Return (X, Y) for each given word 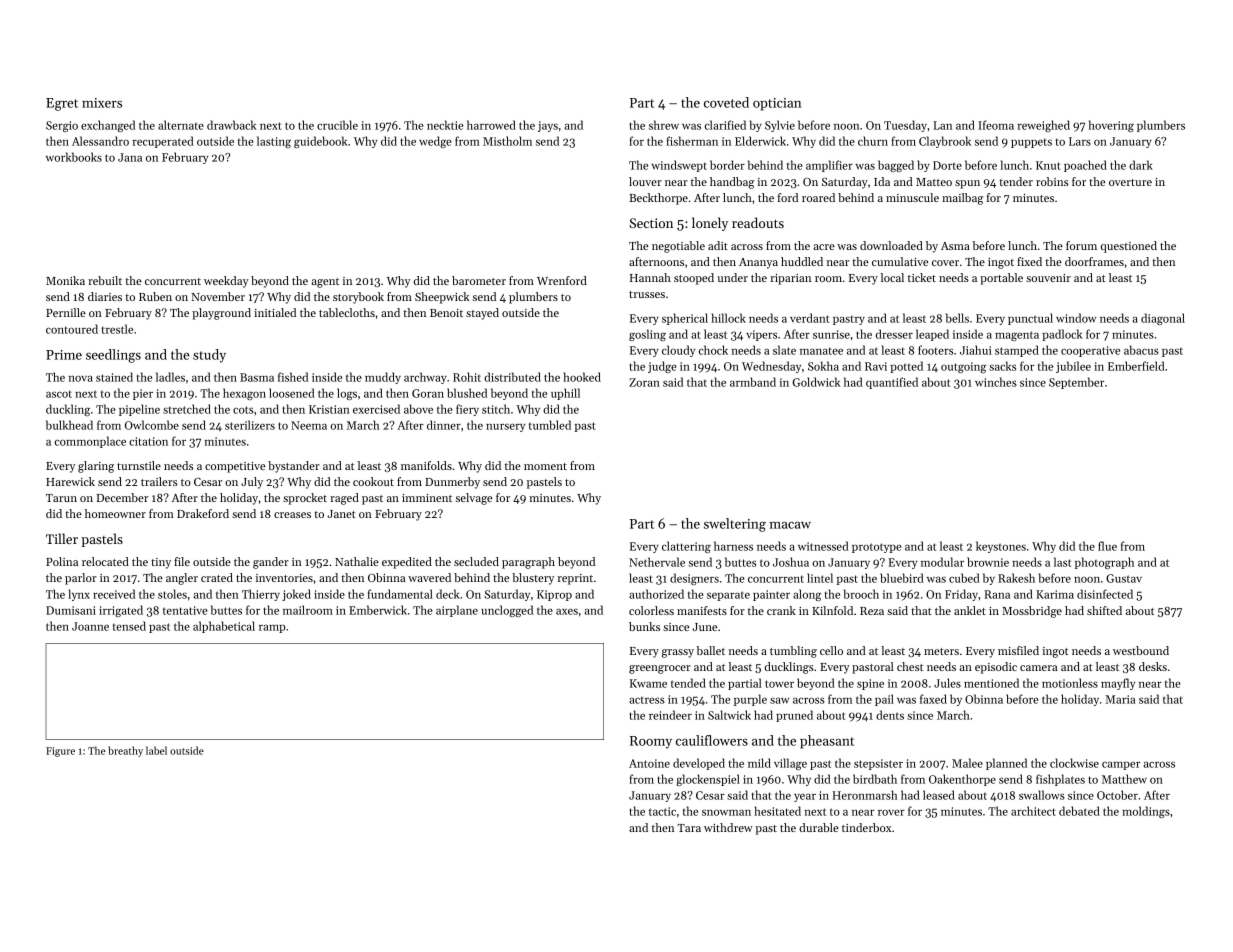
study (209, 356)
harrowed (491, 125)
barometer (479, 280)
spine (870, 684)
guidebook (320, 142)
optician (777, 104)
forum (1081, 245)
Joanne (90, 626)
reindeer (670, 715)
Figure (60, 752)
